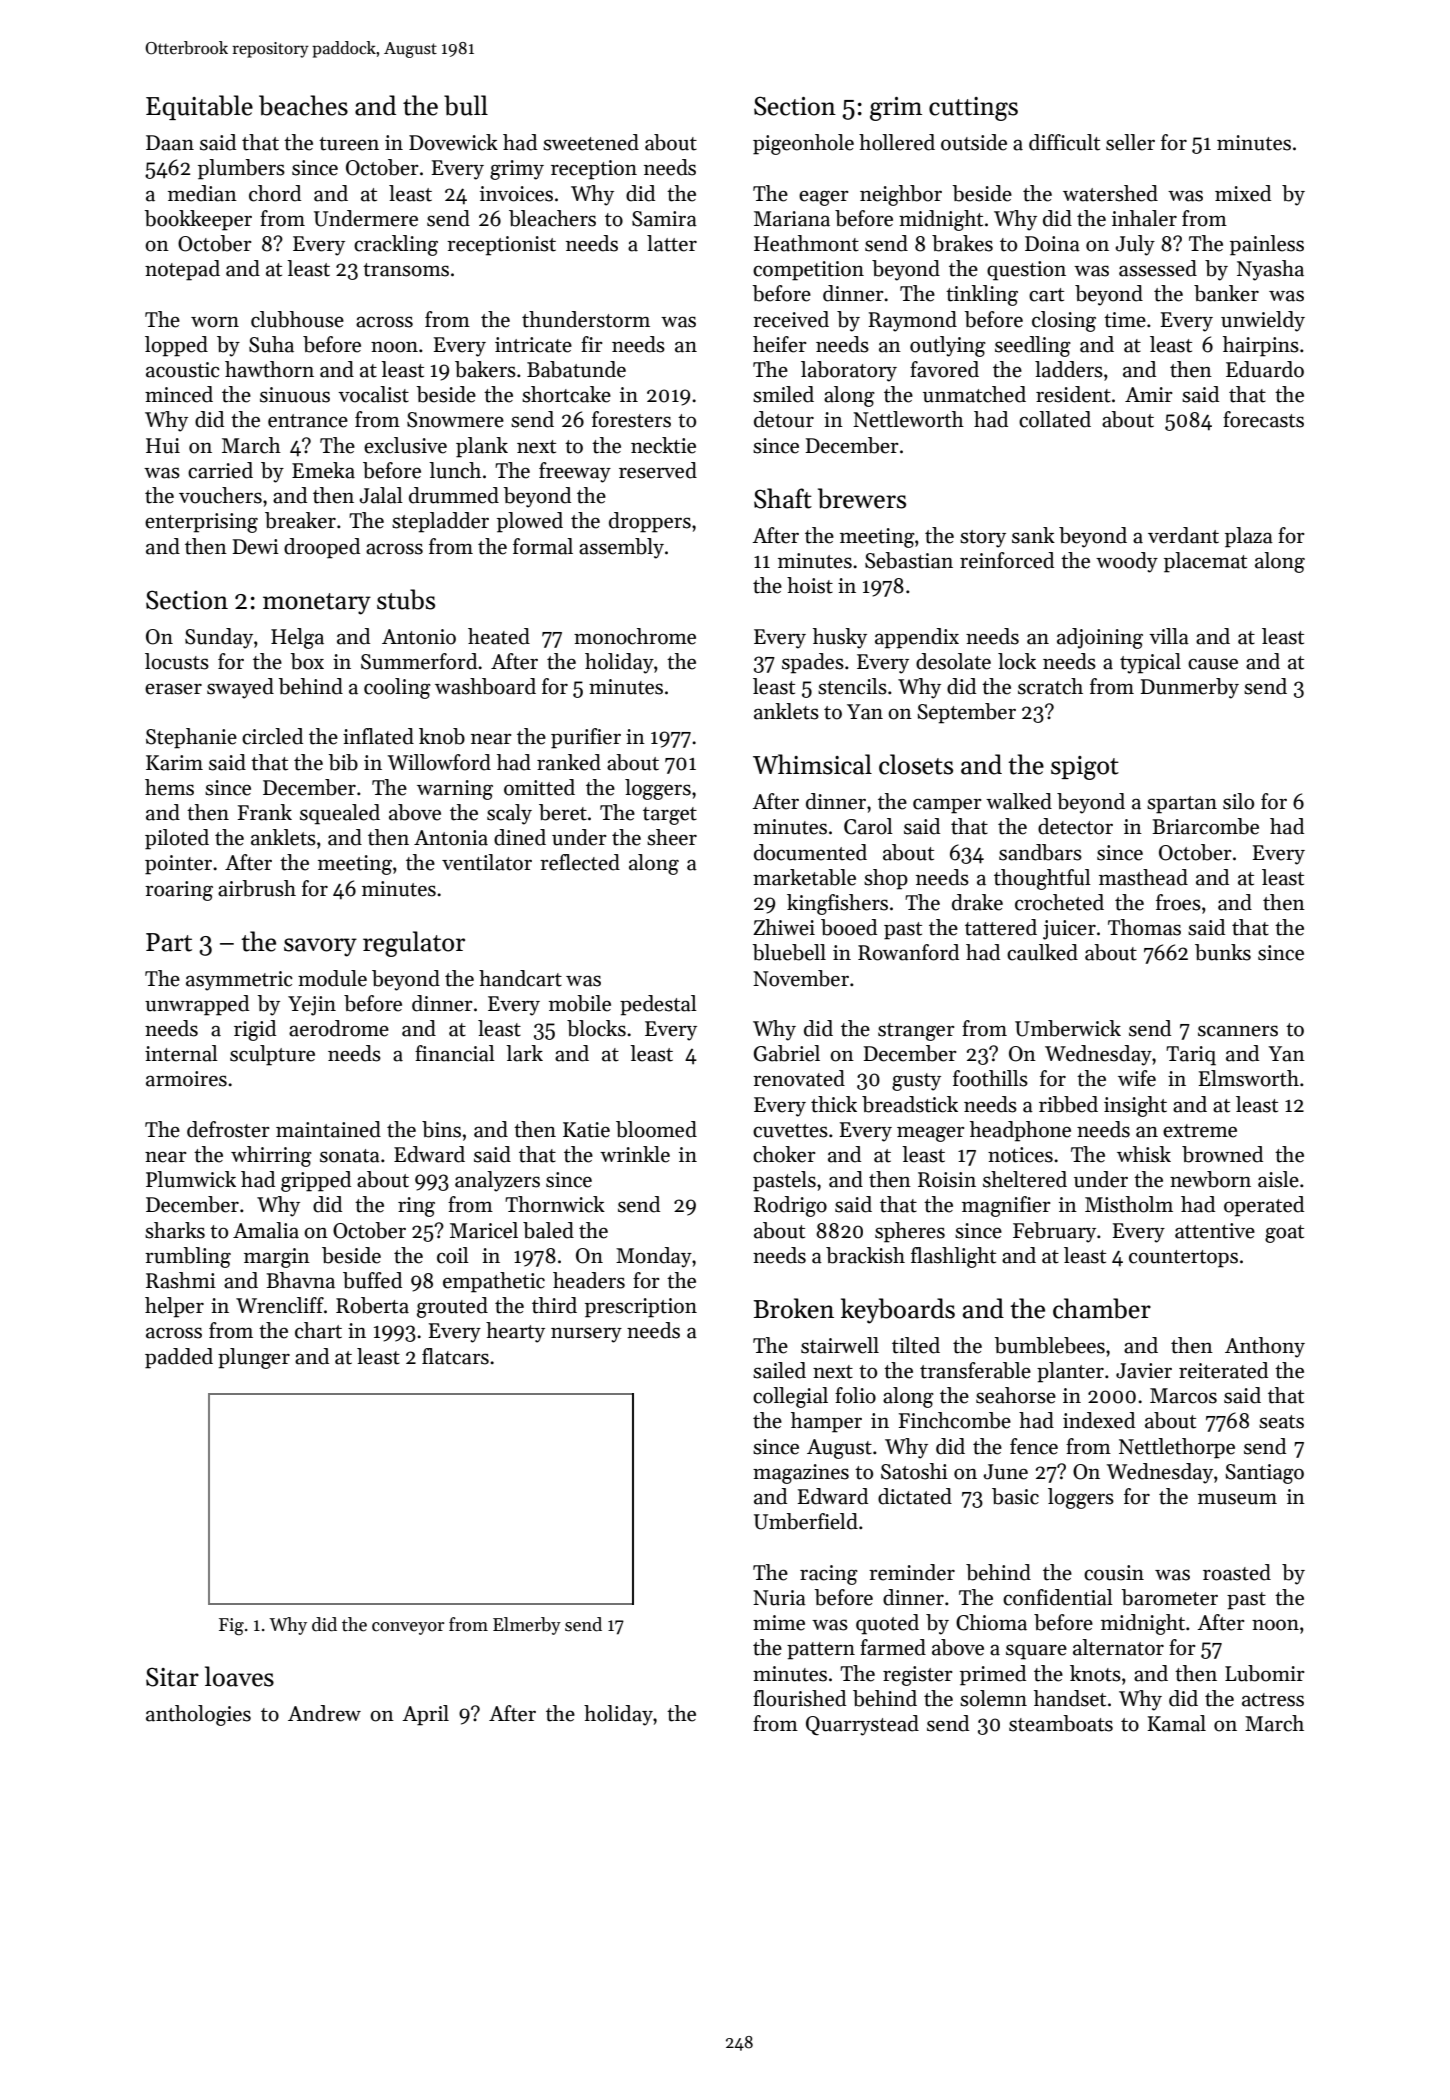  What do you see at coordinates (1237, 1499) in the document?
I see `museum` at bounding box center [1237, 1499].
